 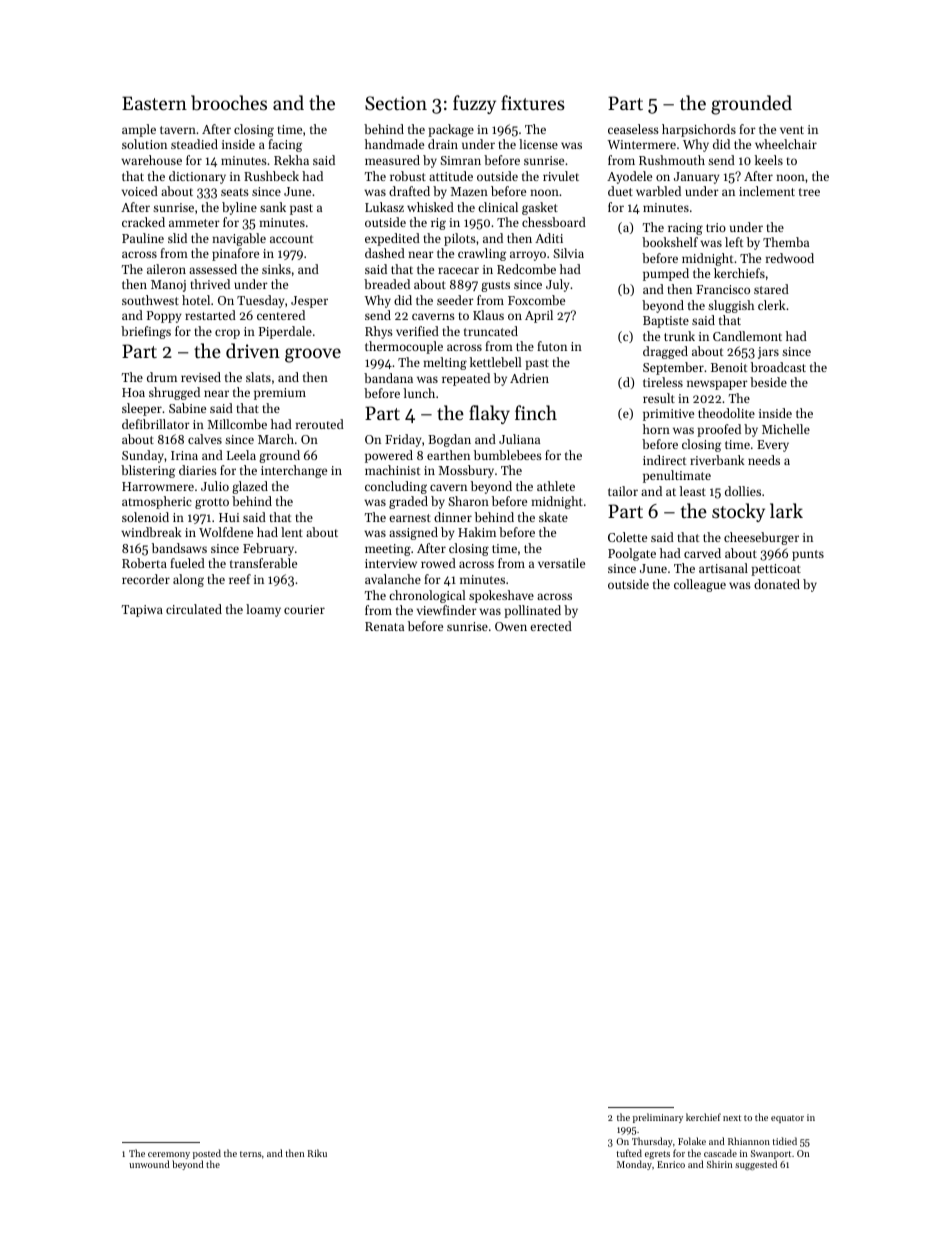 What do you see at coordinates (317, 1153) in the page?
I see `Riku` at bounding box center [317, 1153].
